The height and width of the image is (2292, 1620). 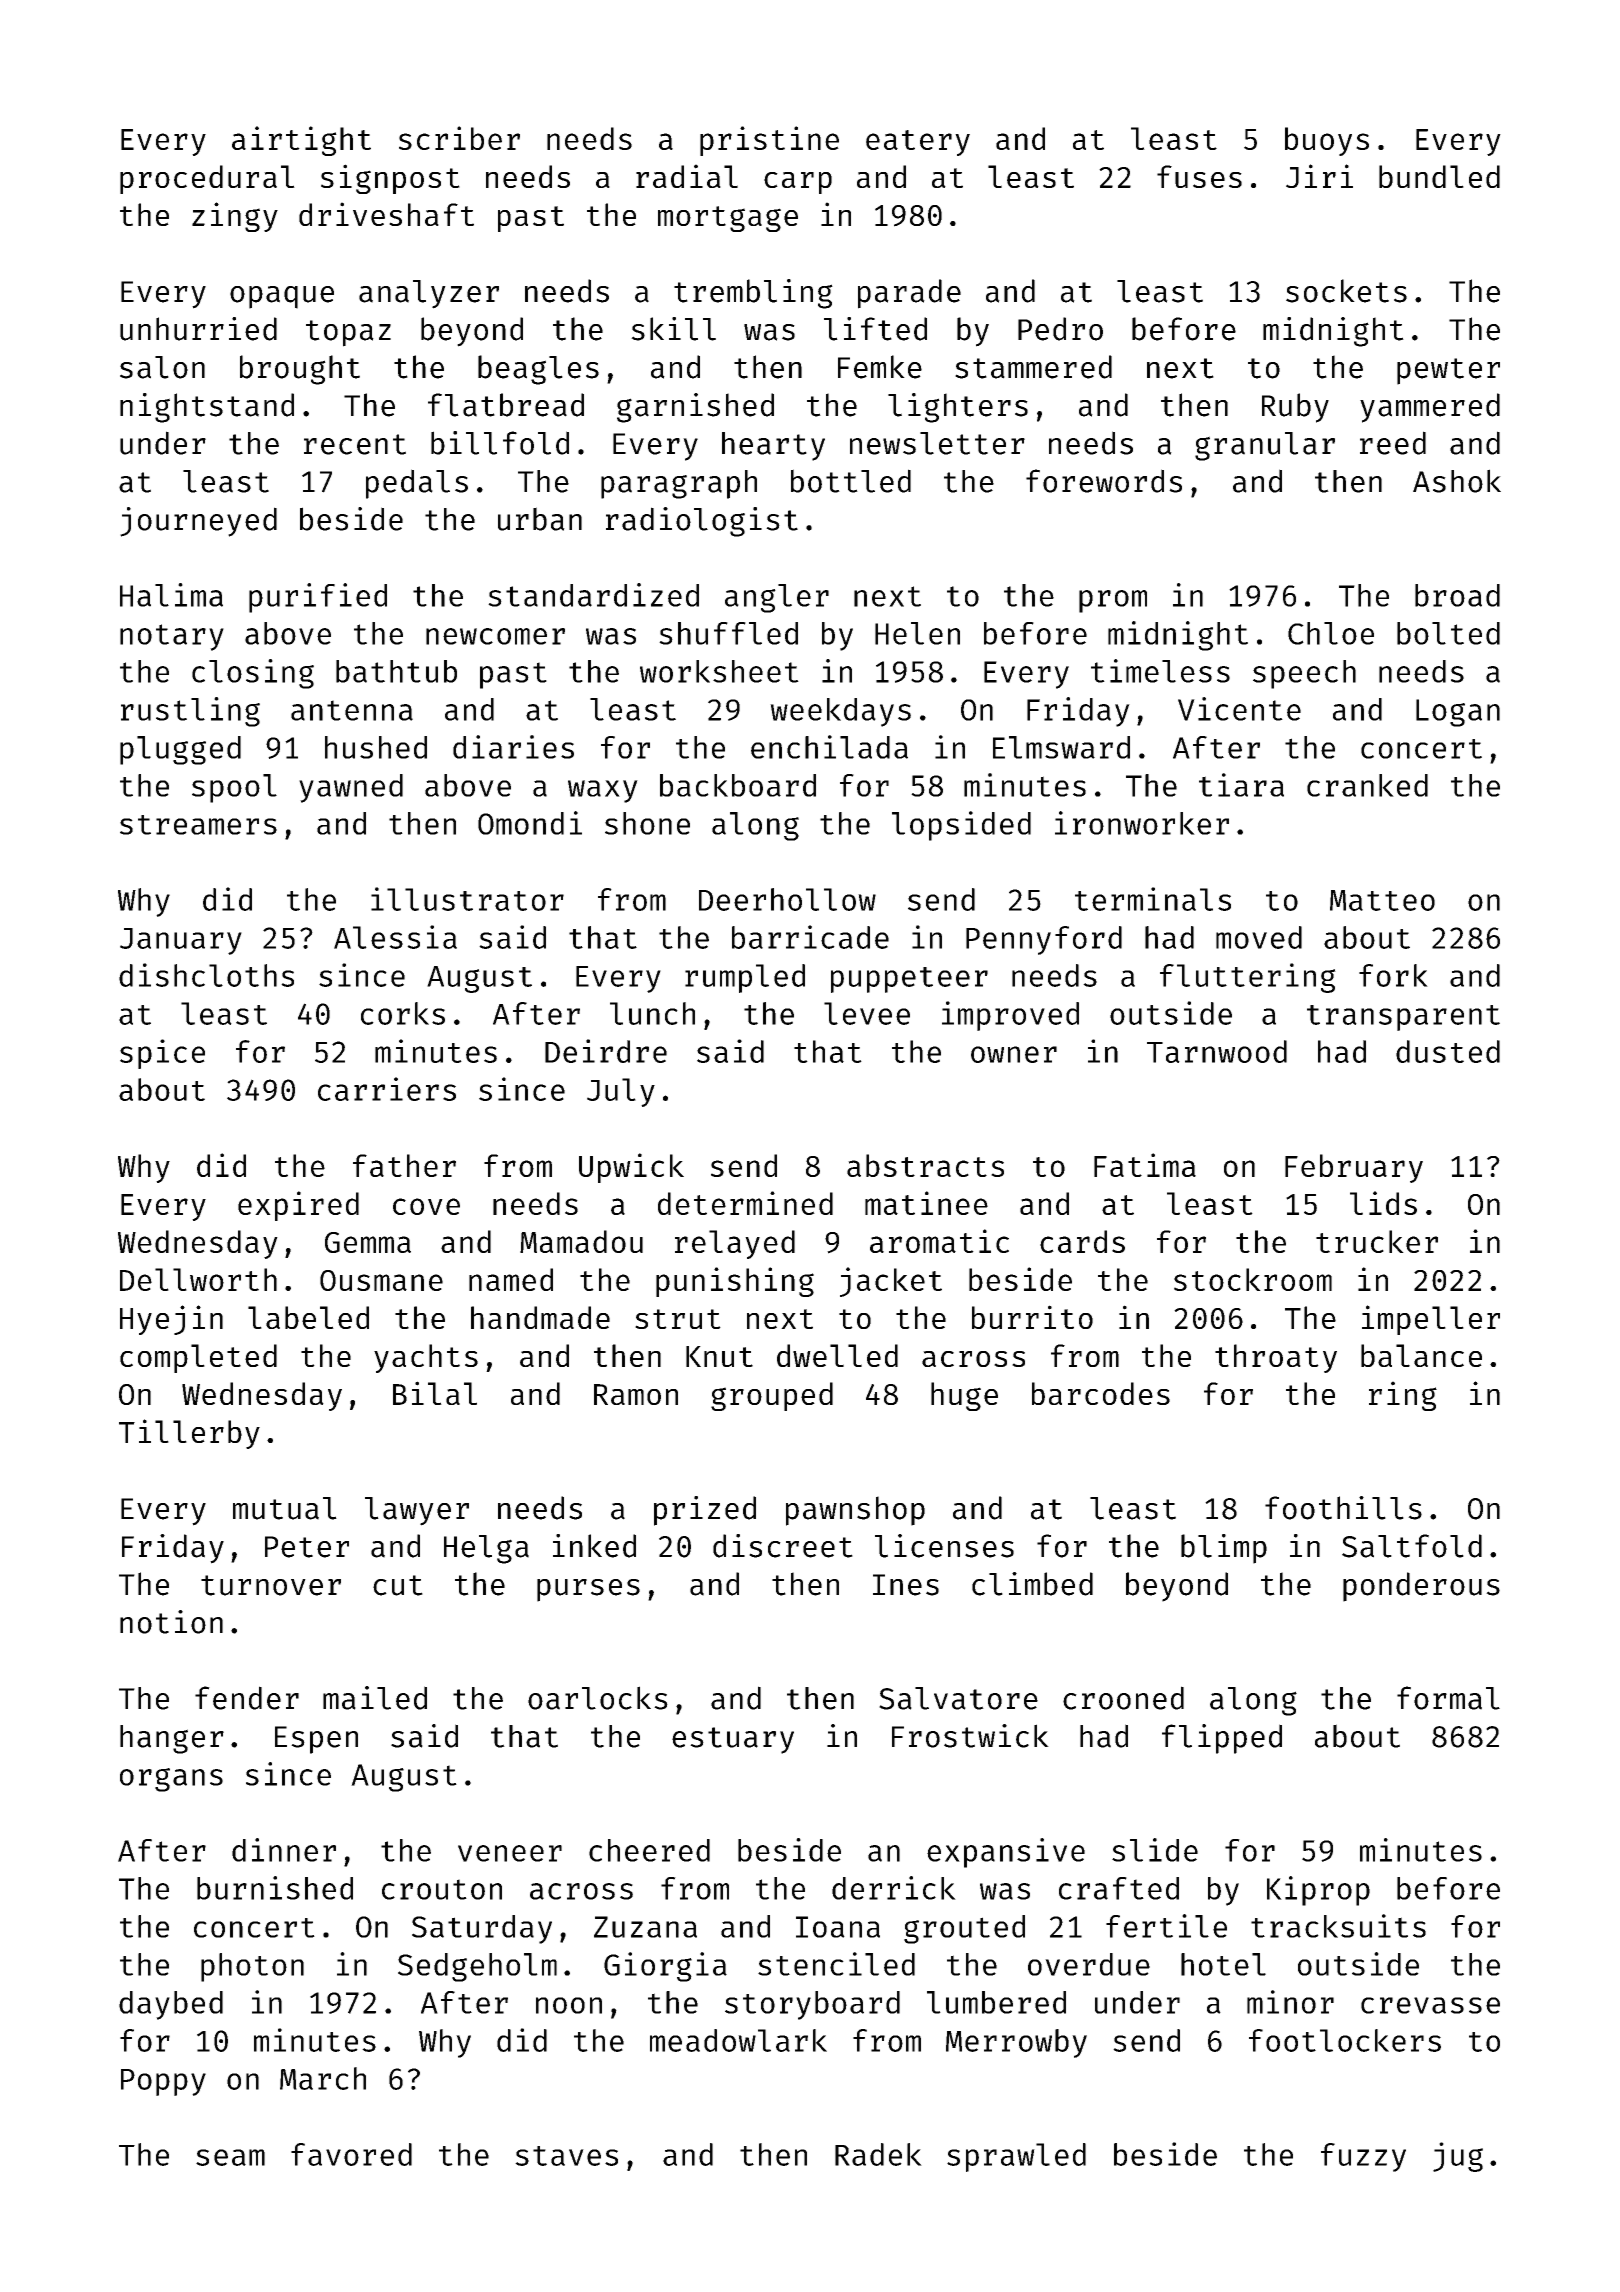 I want to click on fuzzy, so click(x=1363, y=2157).
